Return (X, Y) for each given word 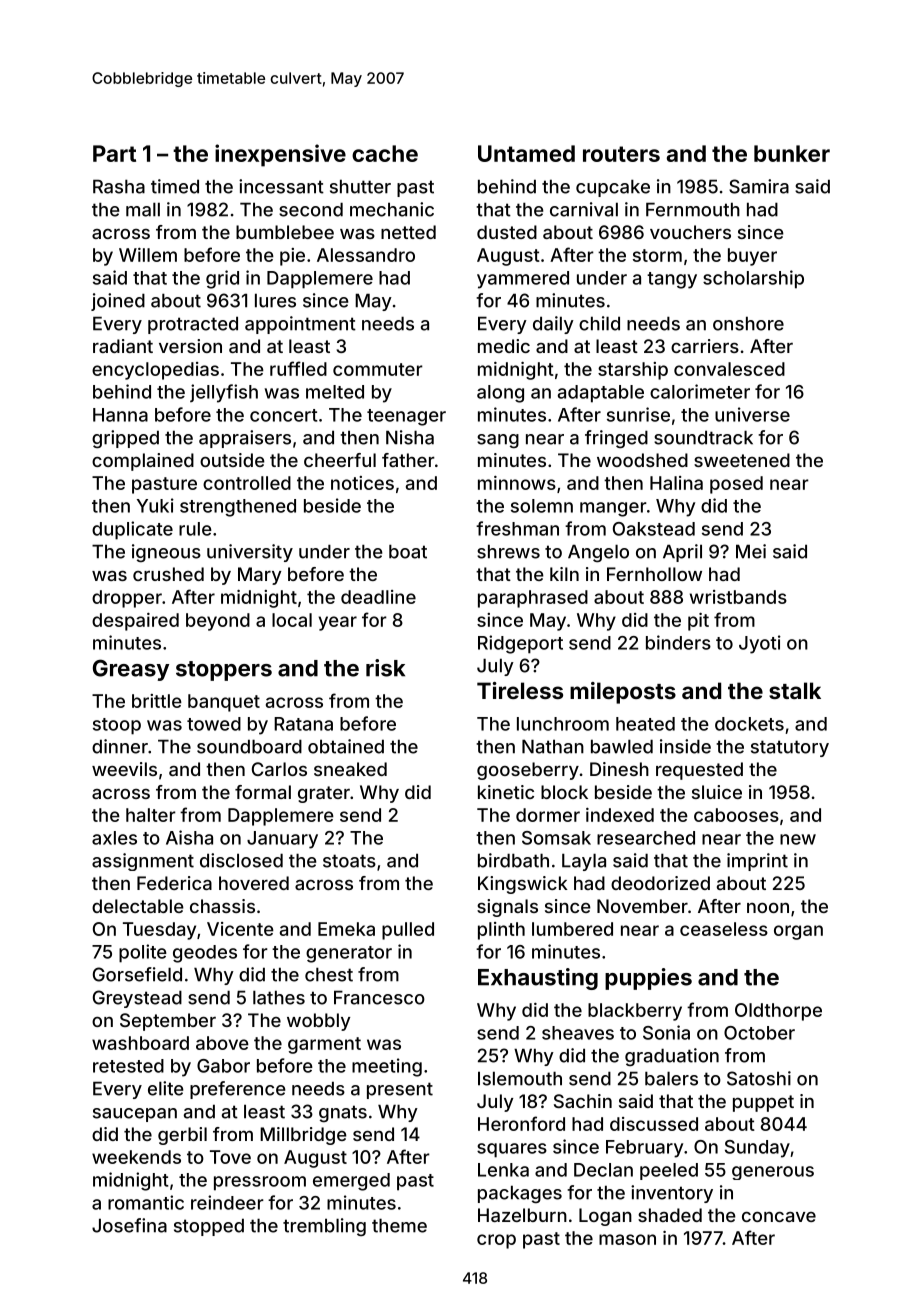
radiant (123, 346)
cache (385, 153)
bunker (792, 153)
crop (496, 1241)
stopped (209, 1227)
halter (151, 815)
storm (657, 255)
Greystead (137, 999)
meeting (387, 1067)
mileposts (623, 693)
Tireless (520, 690)
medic (504, 346)
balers (671, 1078)
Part (114, 153)
